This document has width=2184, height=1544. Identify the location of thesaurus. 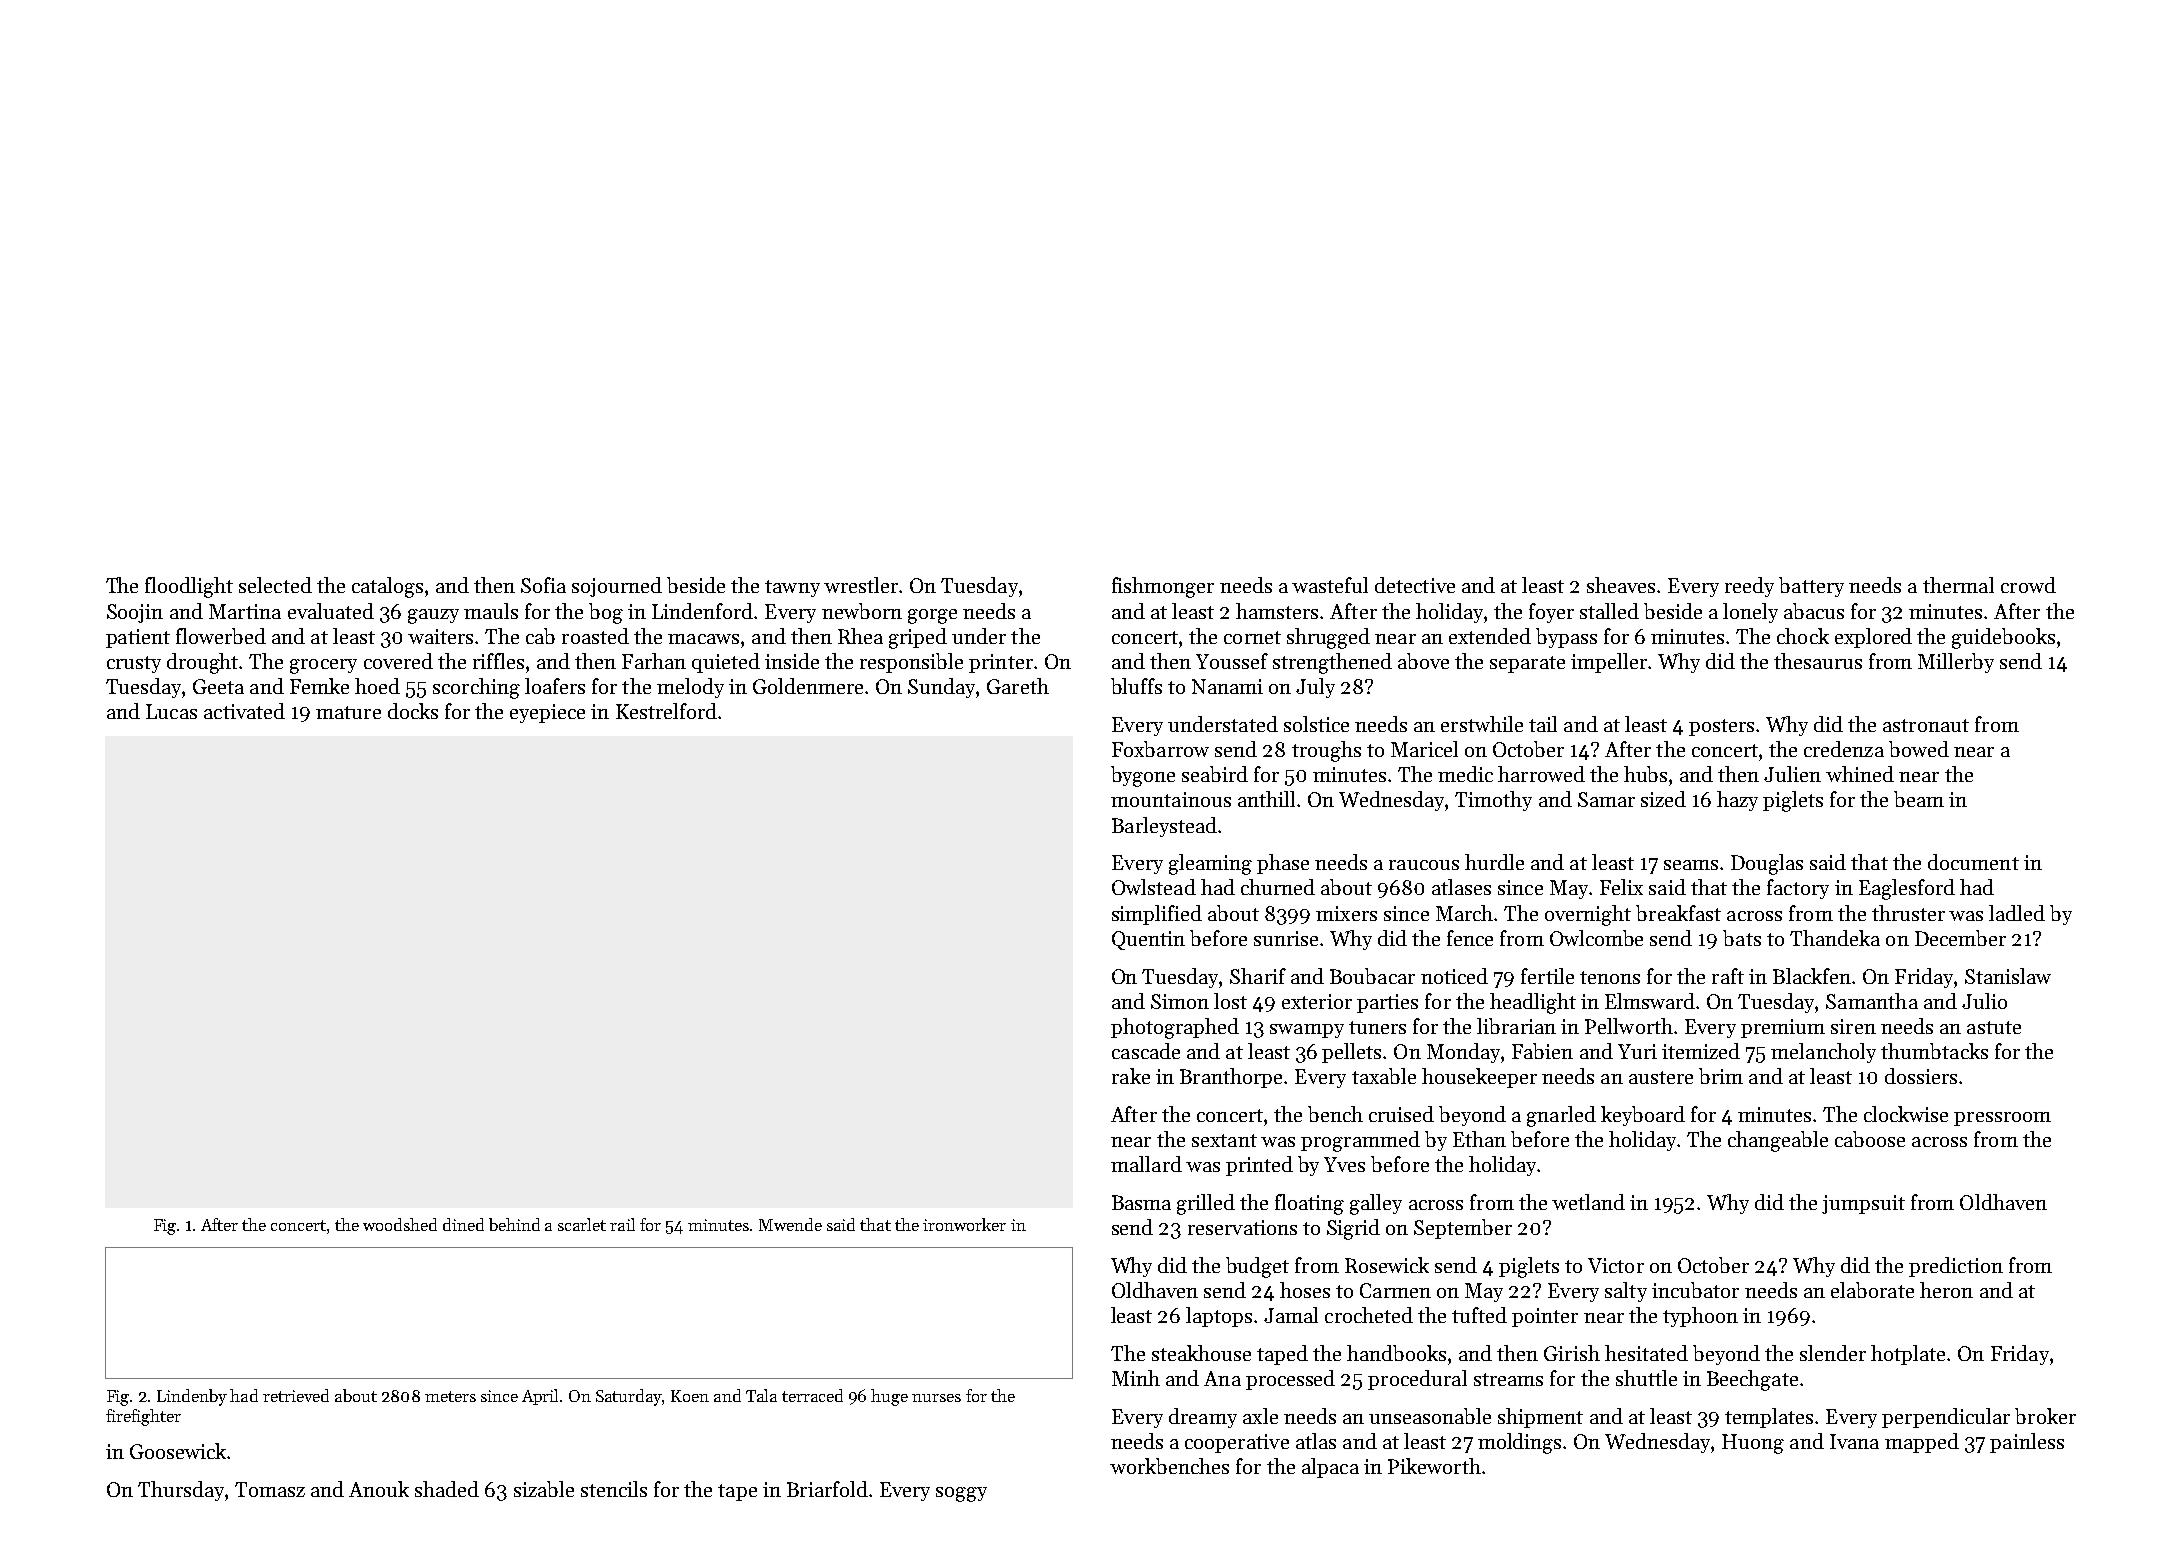
(1818, 661).
